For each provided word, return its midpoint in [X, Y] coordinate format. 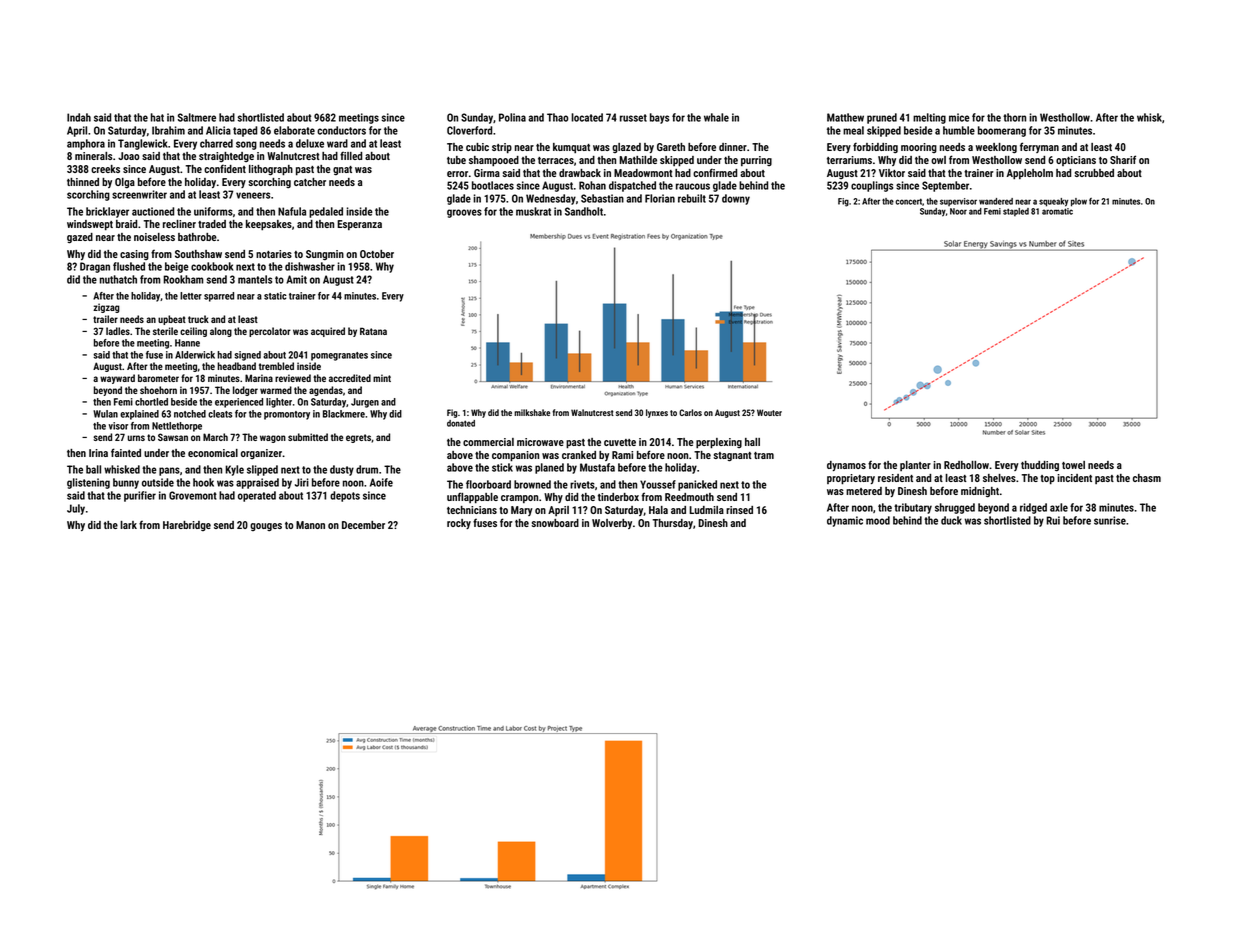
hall [752, 442]
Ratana [373, 331]
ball [93, 469]
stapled [1016, 212]
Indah [79, 117]
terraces [556, 160]
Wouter [769, 412]
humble [959, 130]
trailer [105, 319]
